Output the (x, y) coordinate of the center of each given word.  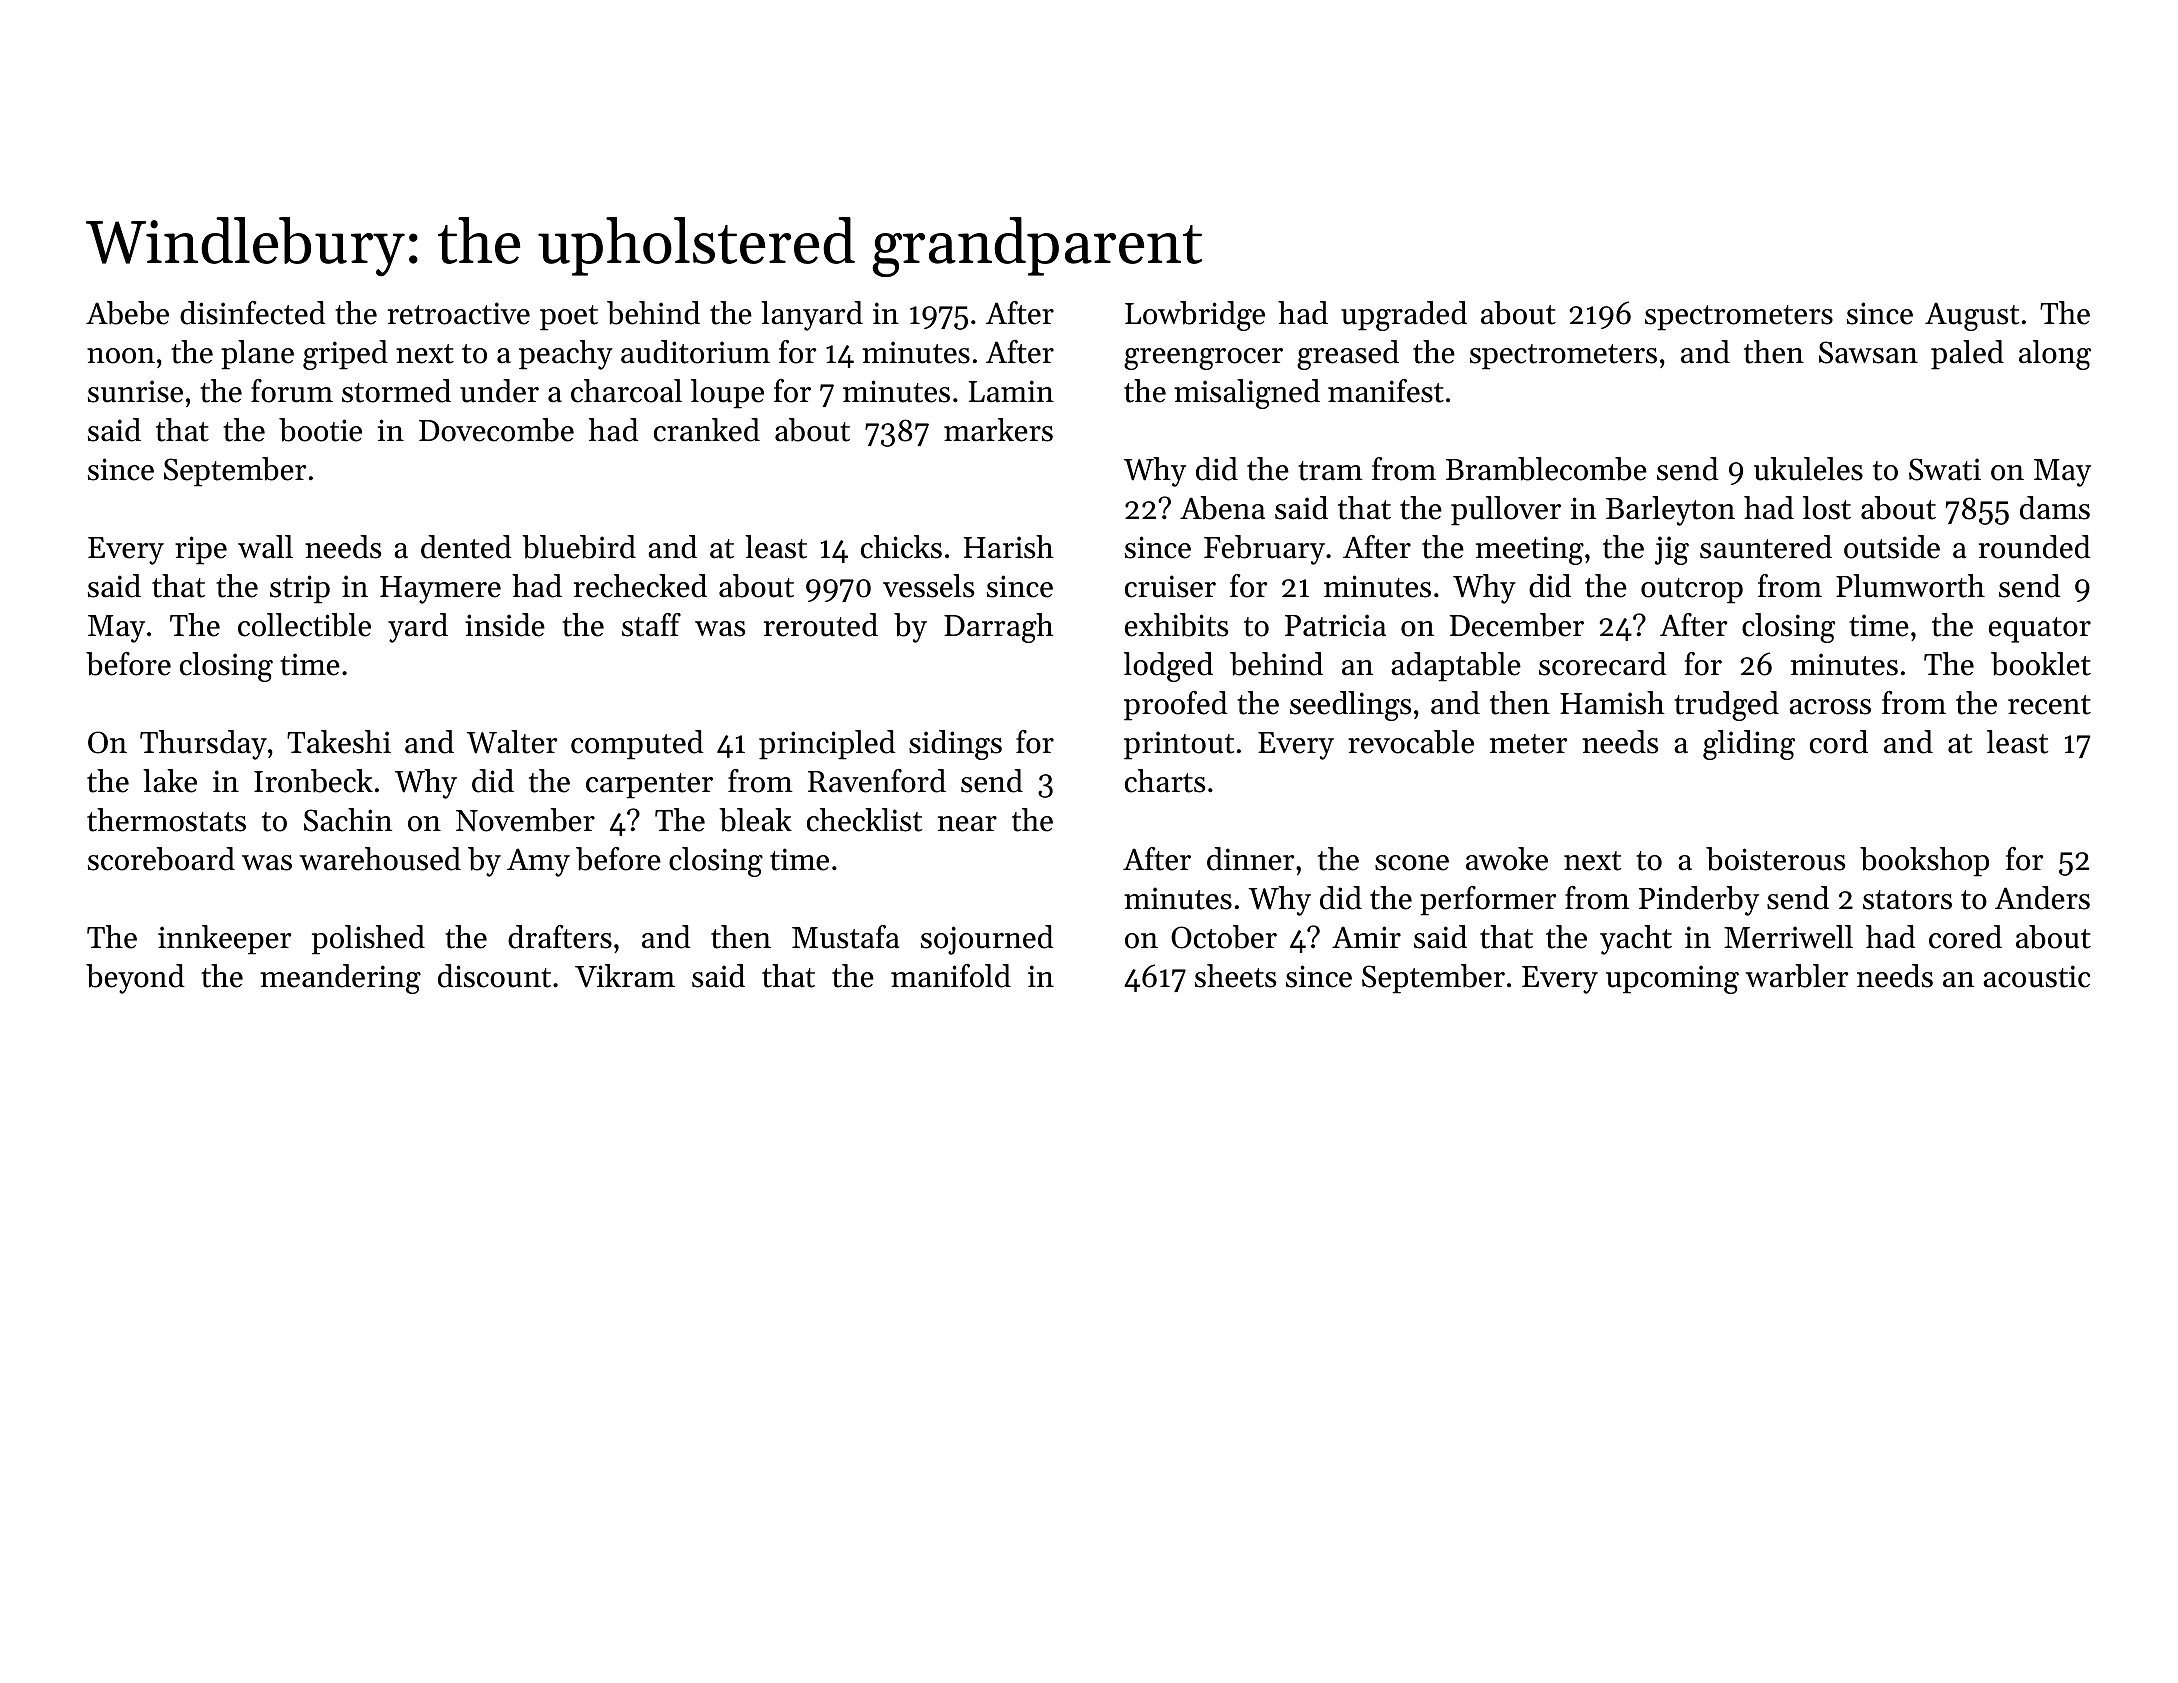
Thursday (203, 745)
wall (265, 547)
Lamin (1011, 391)
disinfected (253, 313)
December (1517, 625)
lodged (1168, 667)
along (2055, 355)
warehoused (380, 859)
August (1972, 316)
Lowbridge (1195, 316)
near (967, 824)
